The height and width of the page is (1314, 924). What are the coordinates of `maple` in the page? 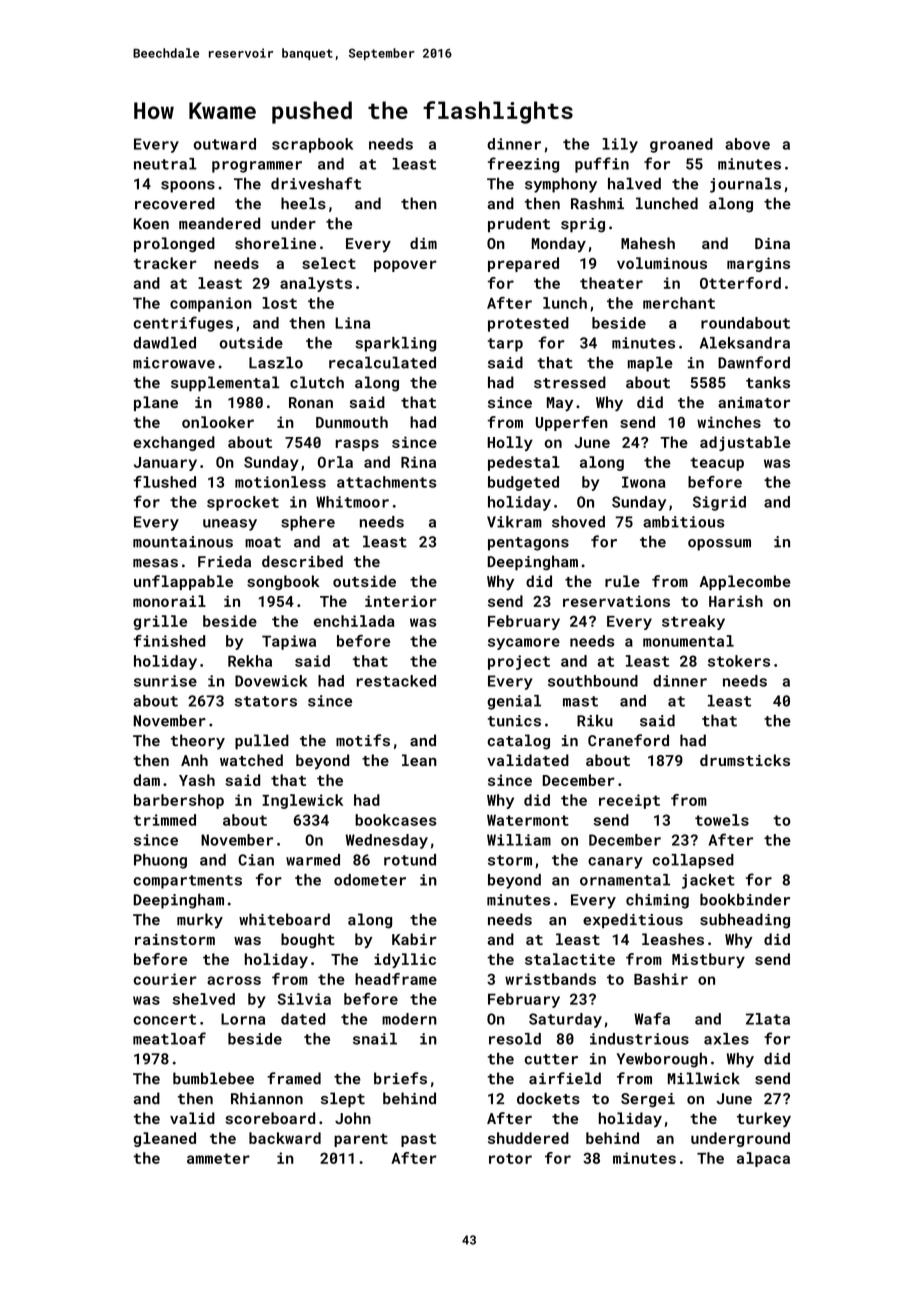 It's located at (650, 364).
